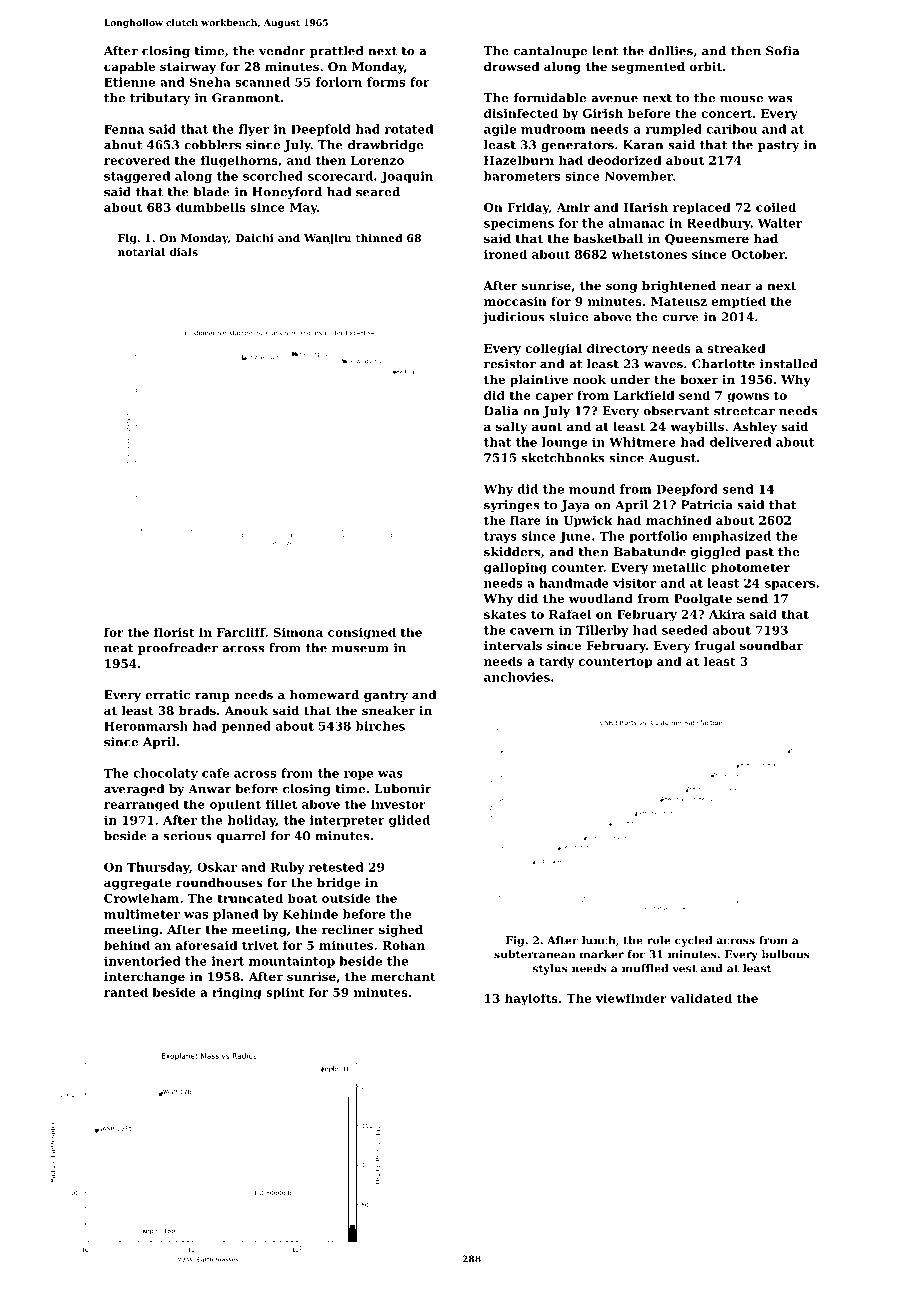  I want to click on mouse, so click(741, 99).
